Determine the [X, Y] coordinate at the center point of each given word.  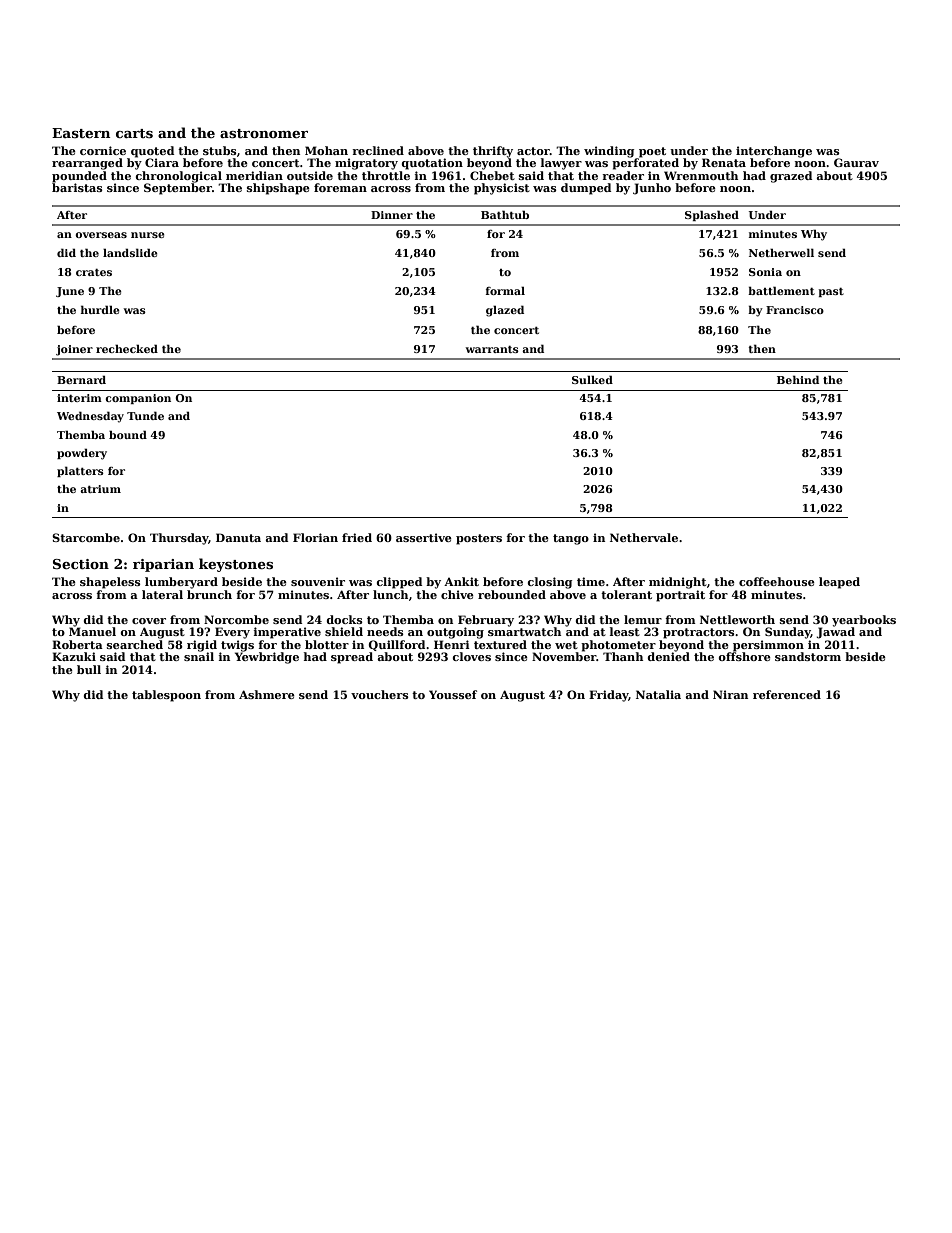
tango [571, 539]
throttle [386, 175]
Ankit [461, 581]
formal [505, 290]
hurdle [100, 309]
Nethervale [644, 537]
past [831, 292]
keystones [236, 565]
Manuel [92, 631]
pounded [79, 177]
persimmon [768, 646]
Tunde [145, 416]
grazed [791, 177]
